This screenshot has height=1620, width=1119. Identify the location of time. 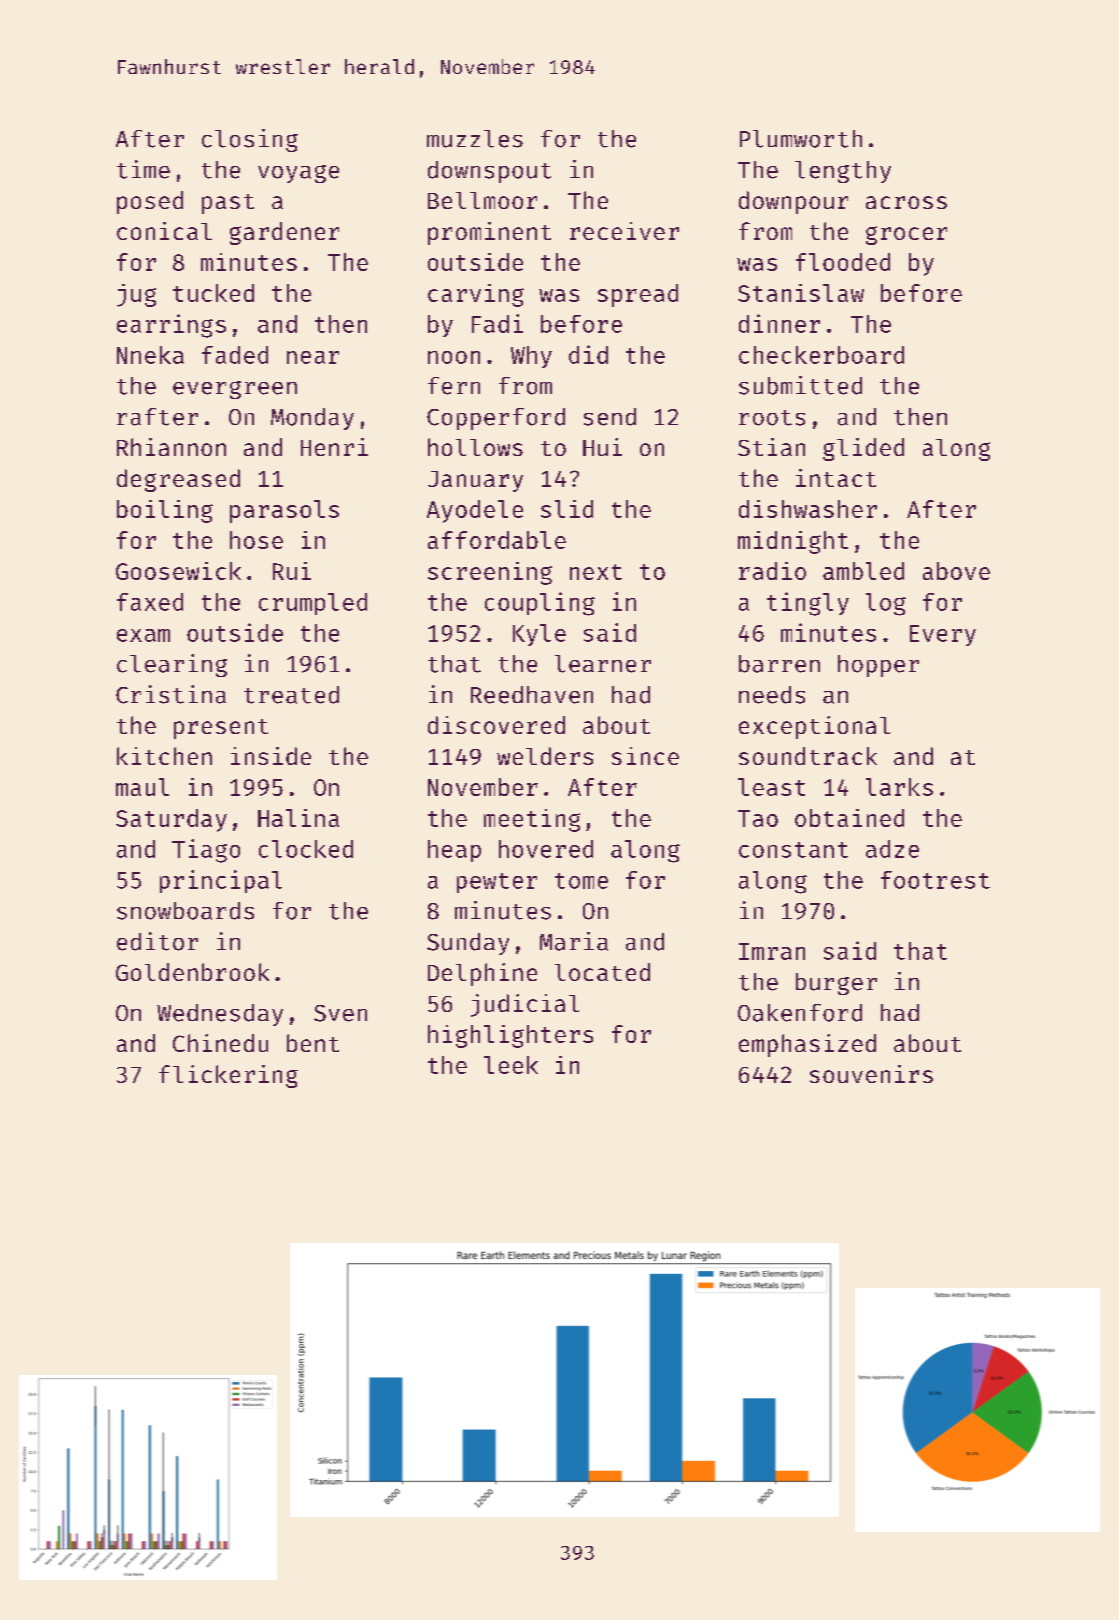
(143, 169).
